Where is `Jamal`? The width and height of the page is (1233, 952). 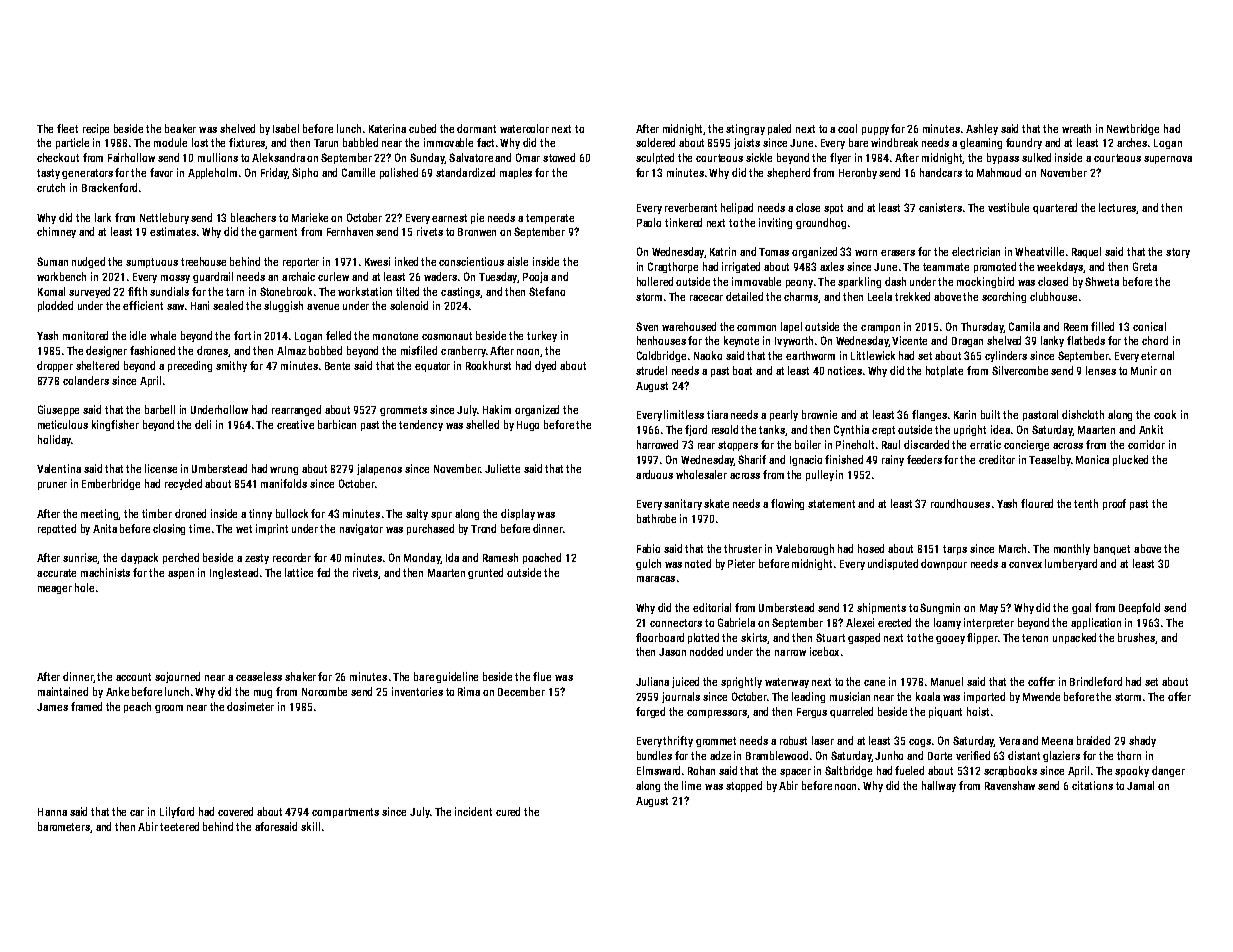
Jamal is located at coordinates (1140, 785).
